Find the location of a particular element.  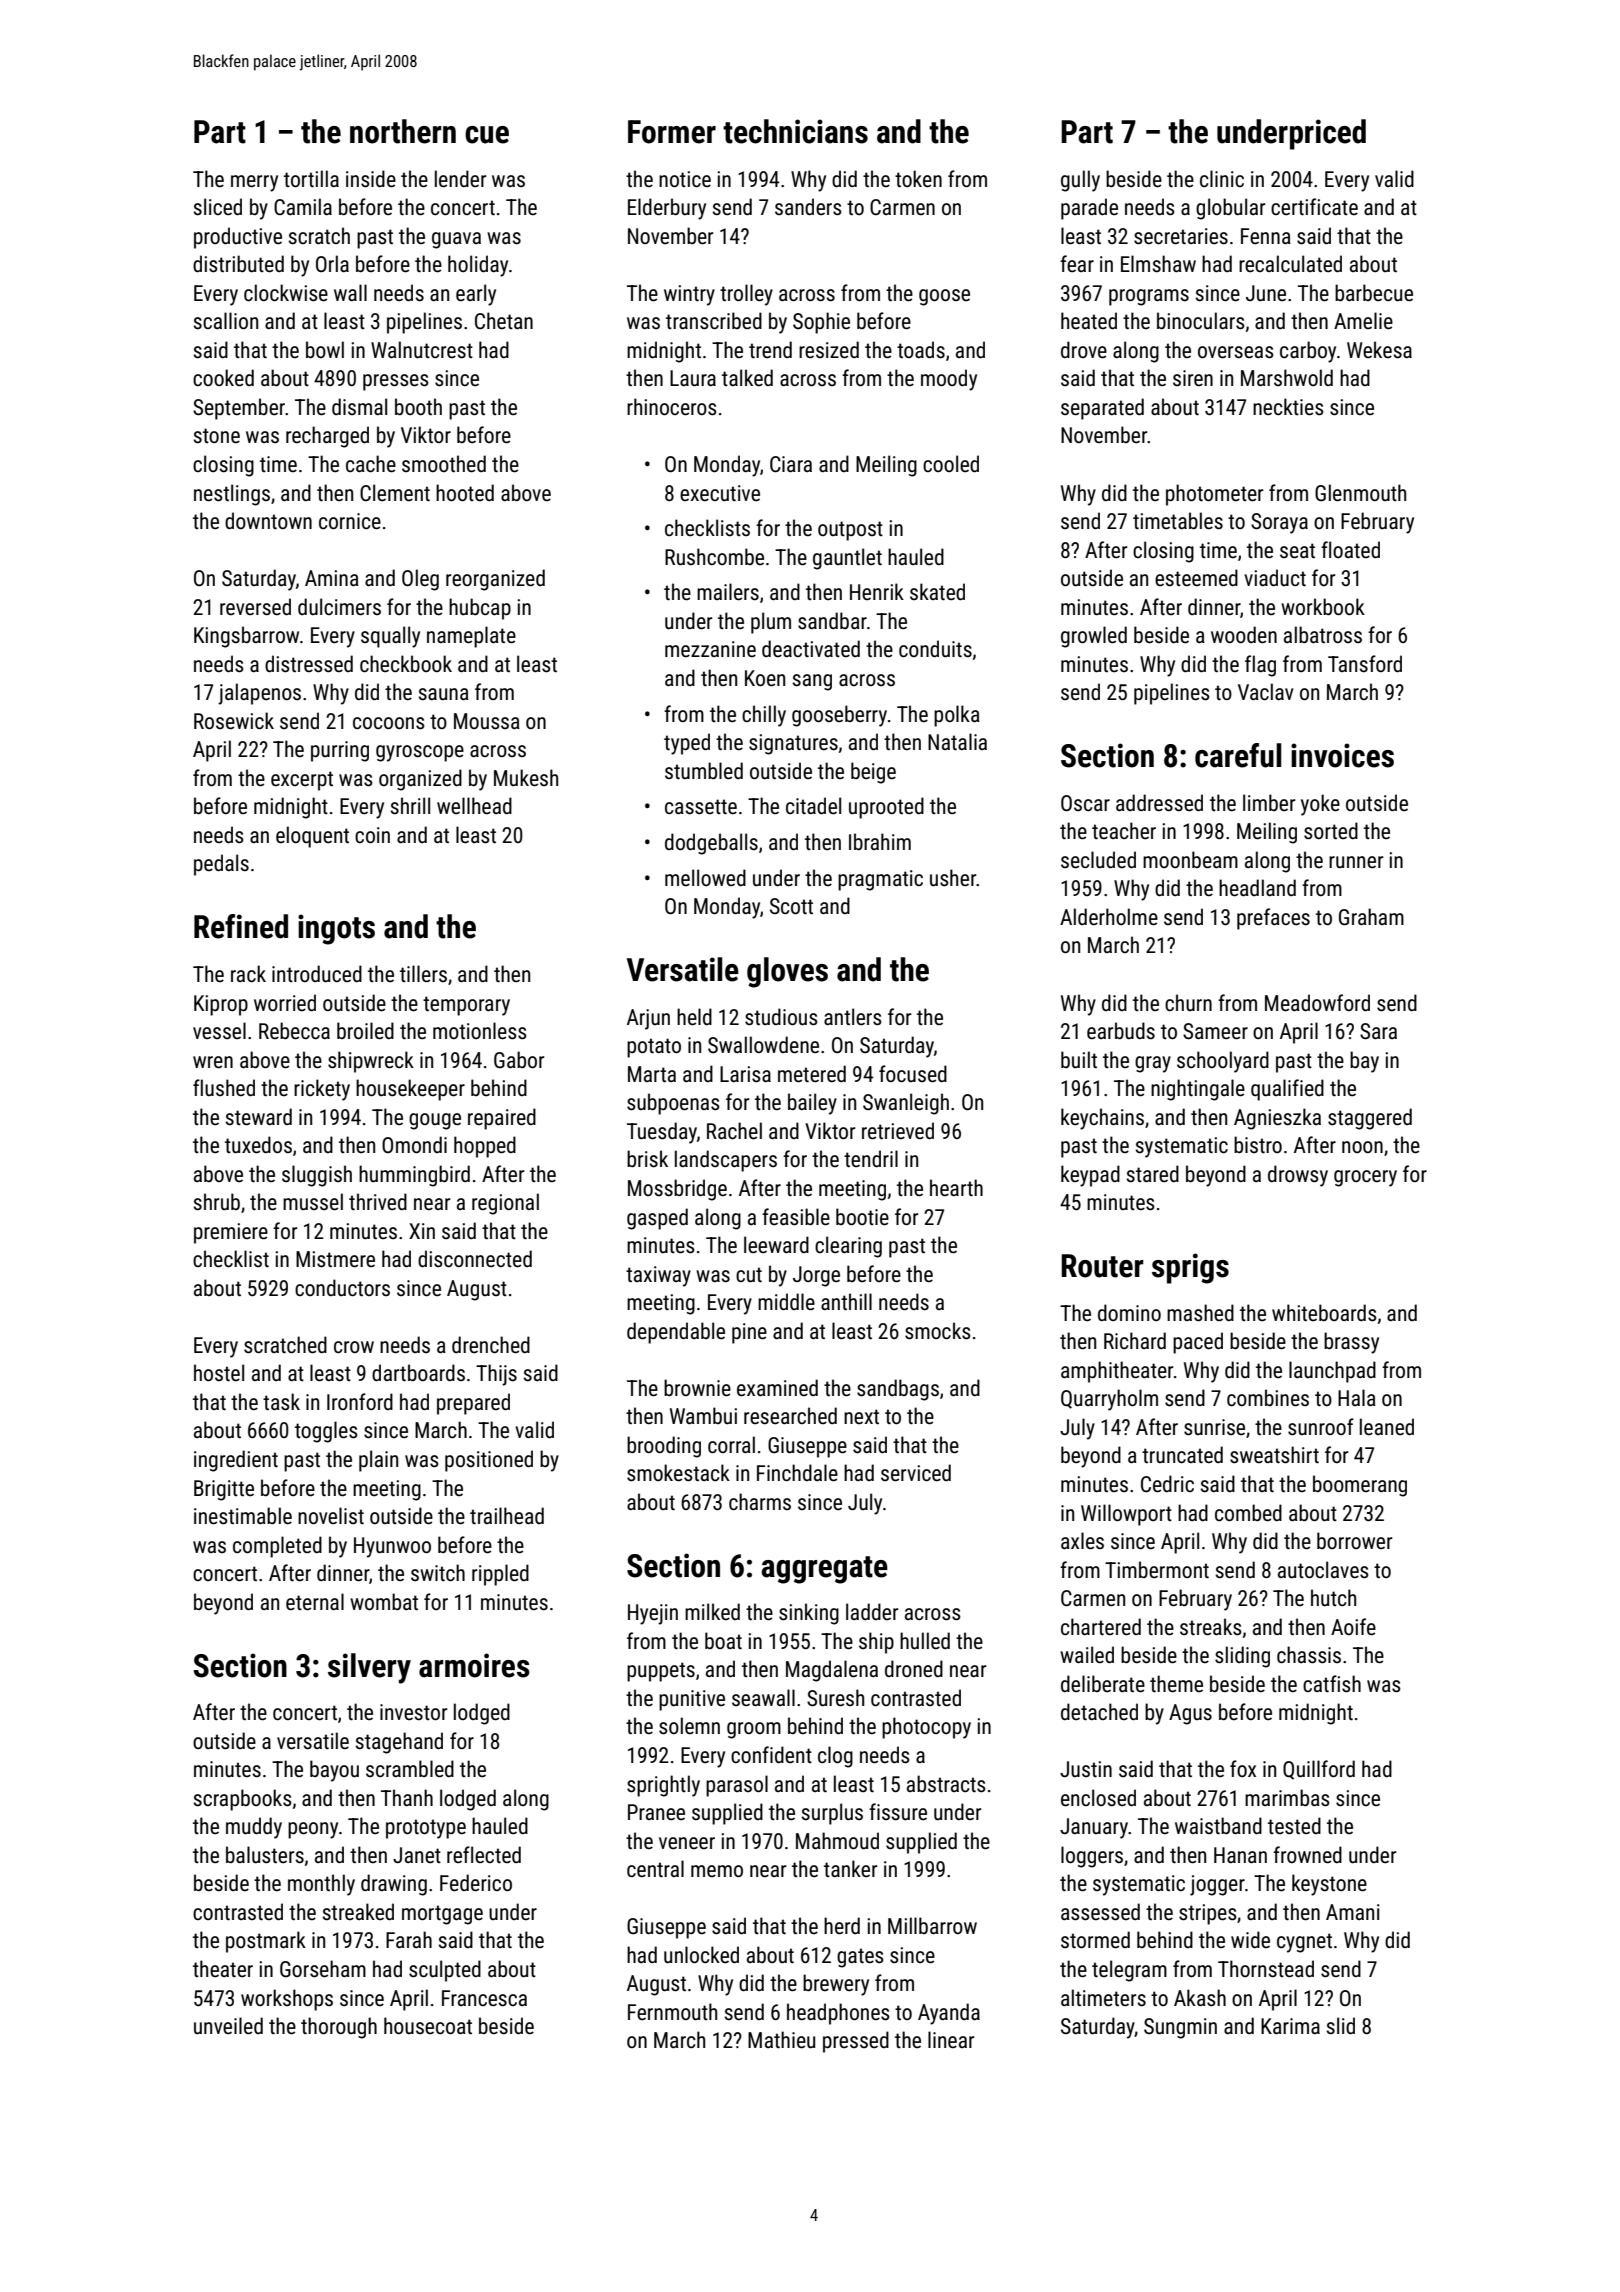

Fernmouth is located at coordinates (672, 2012).
